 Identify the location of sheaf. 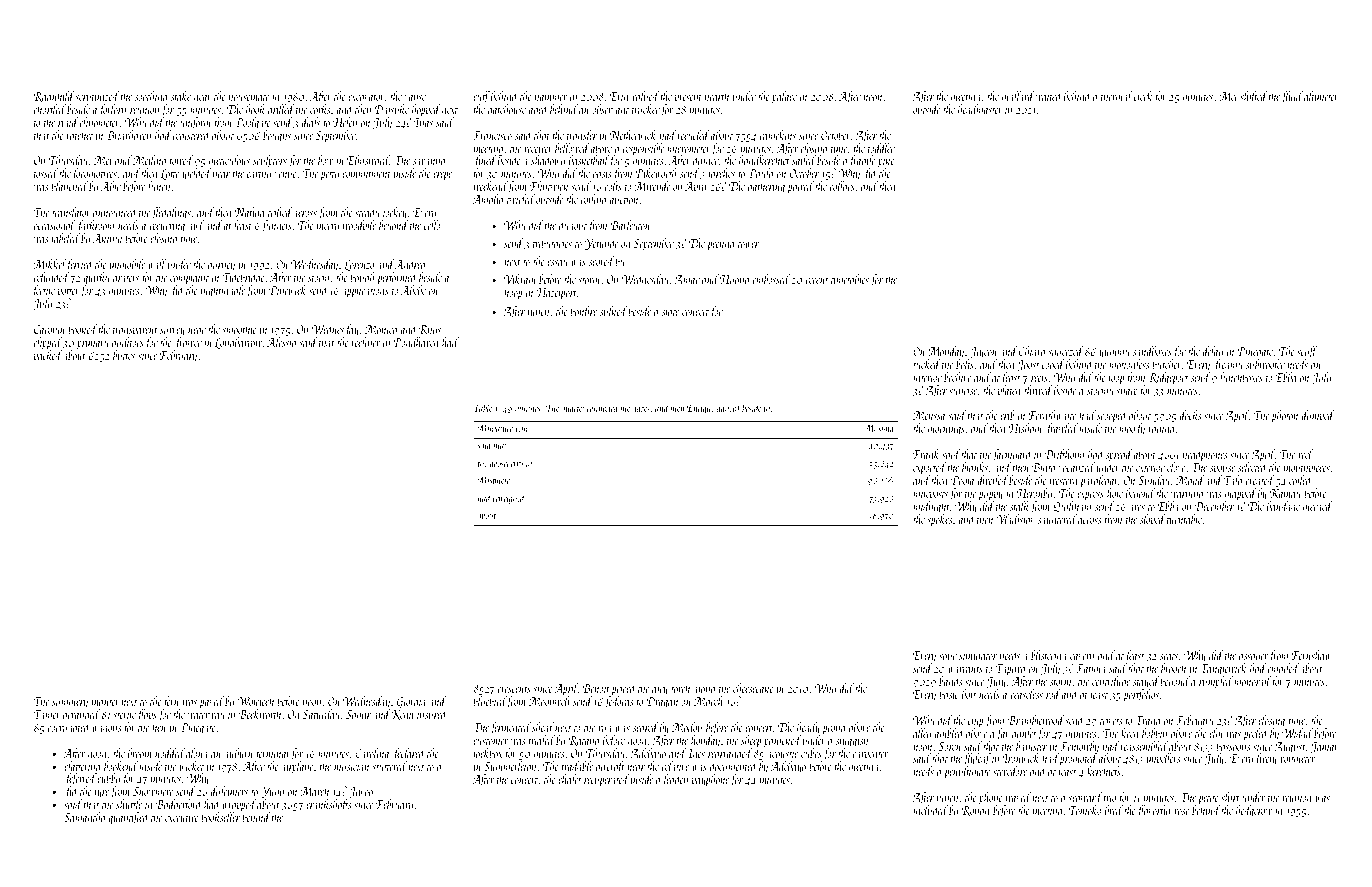
(543, 728).
